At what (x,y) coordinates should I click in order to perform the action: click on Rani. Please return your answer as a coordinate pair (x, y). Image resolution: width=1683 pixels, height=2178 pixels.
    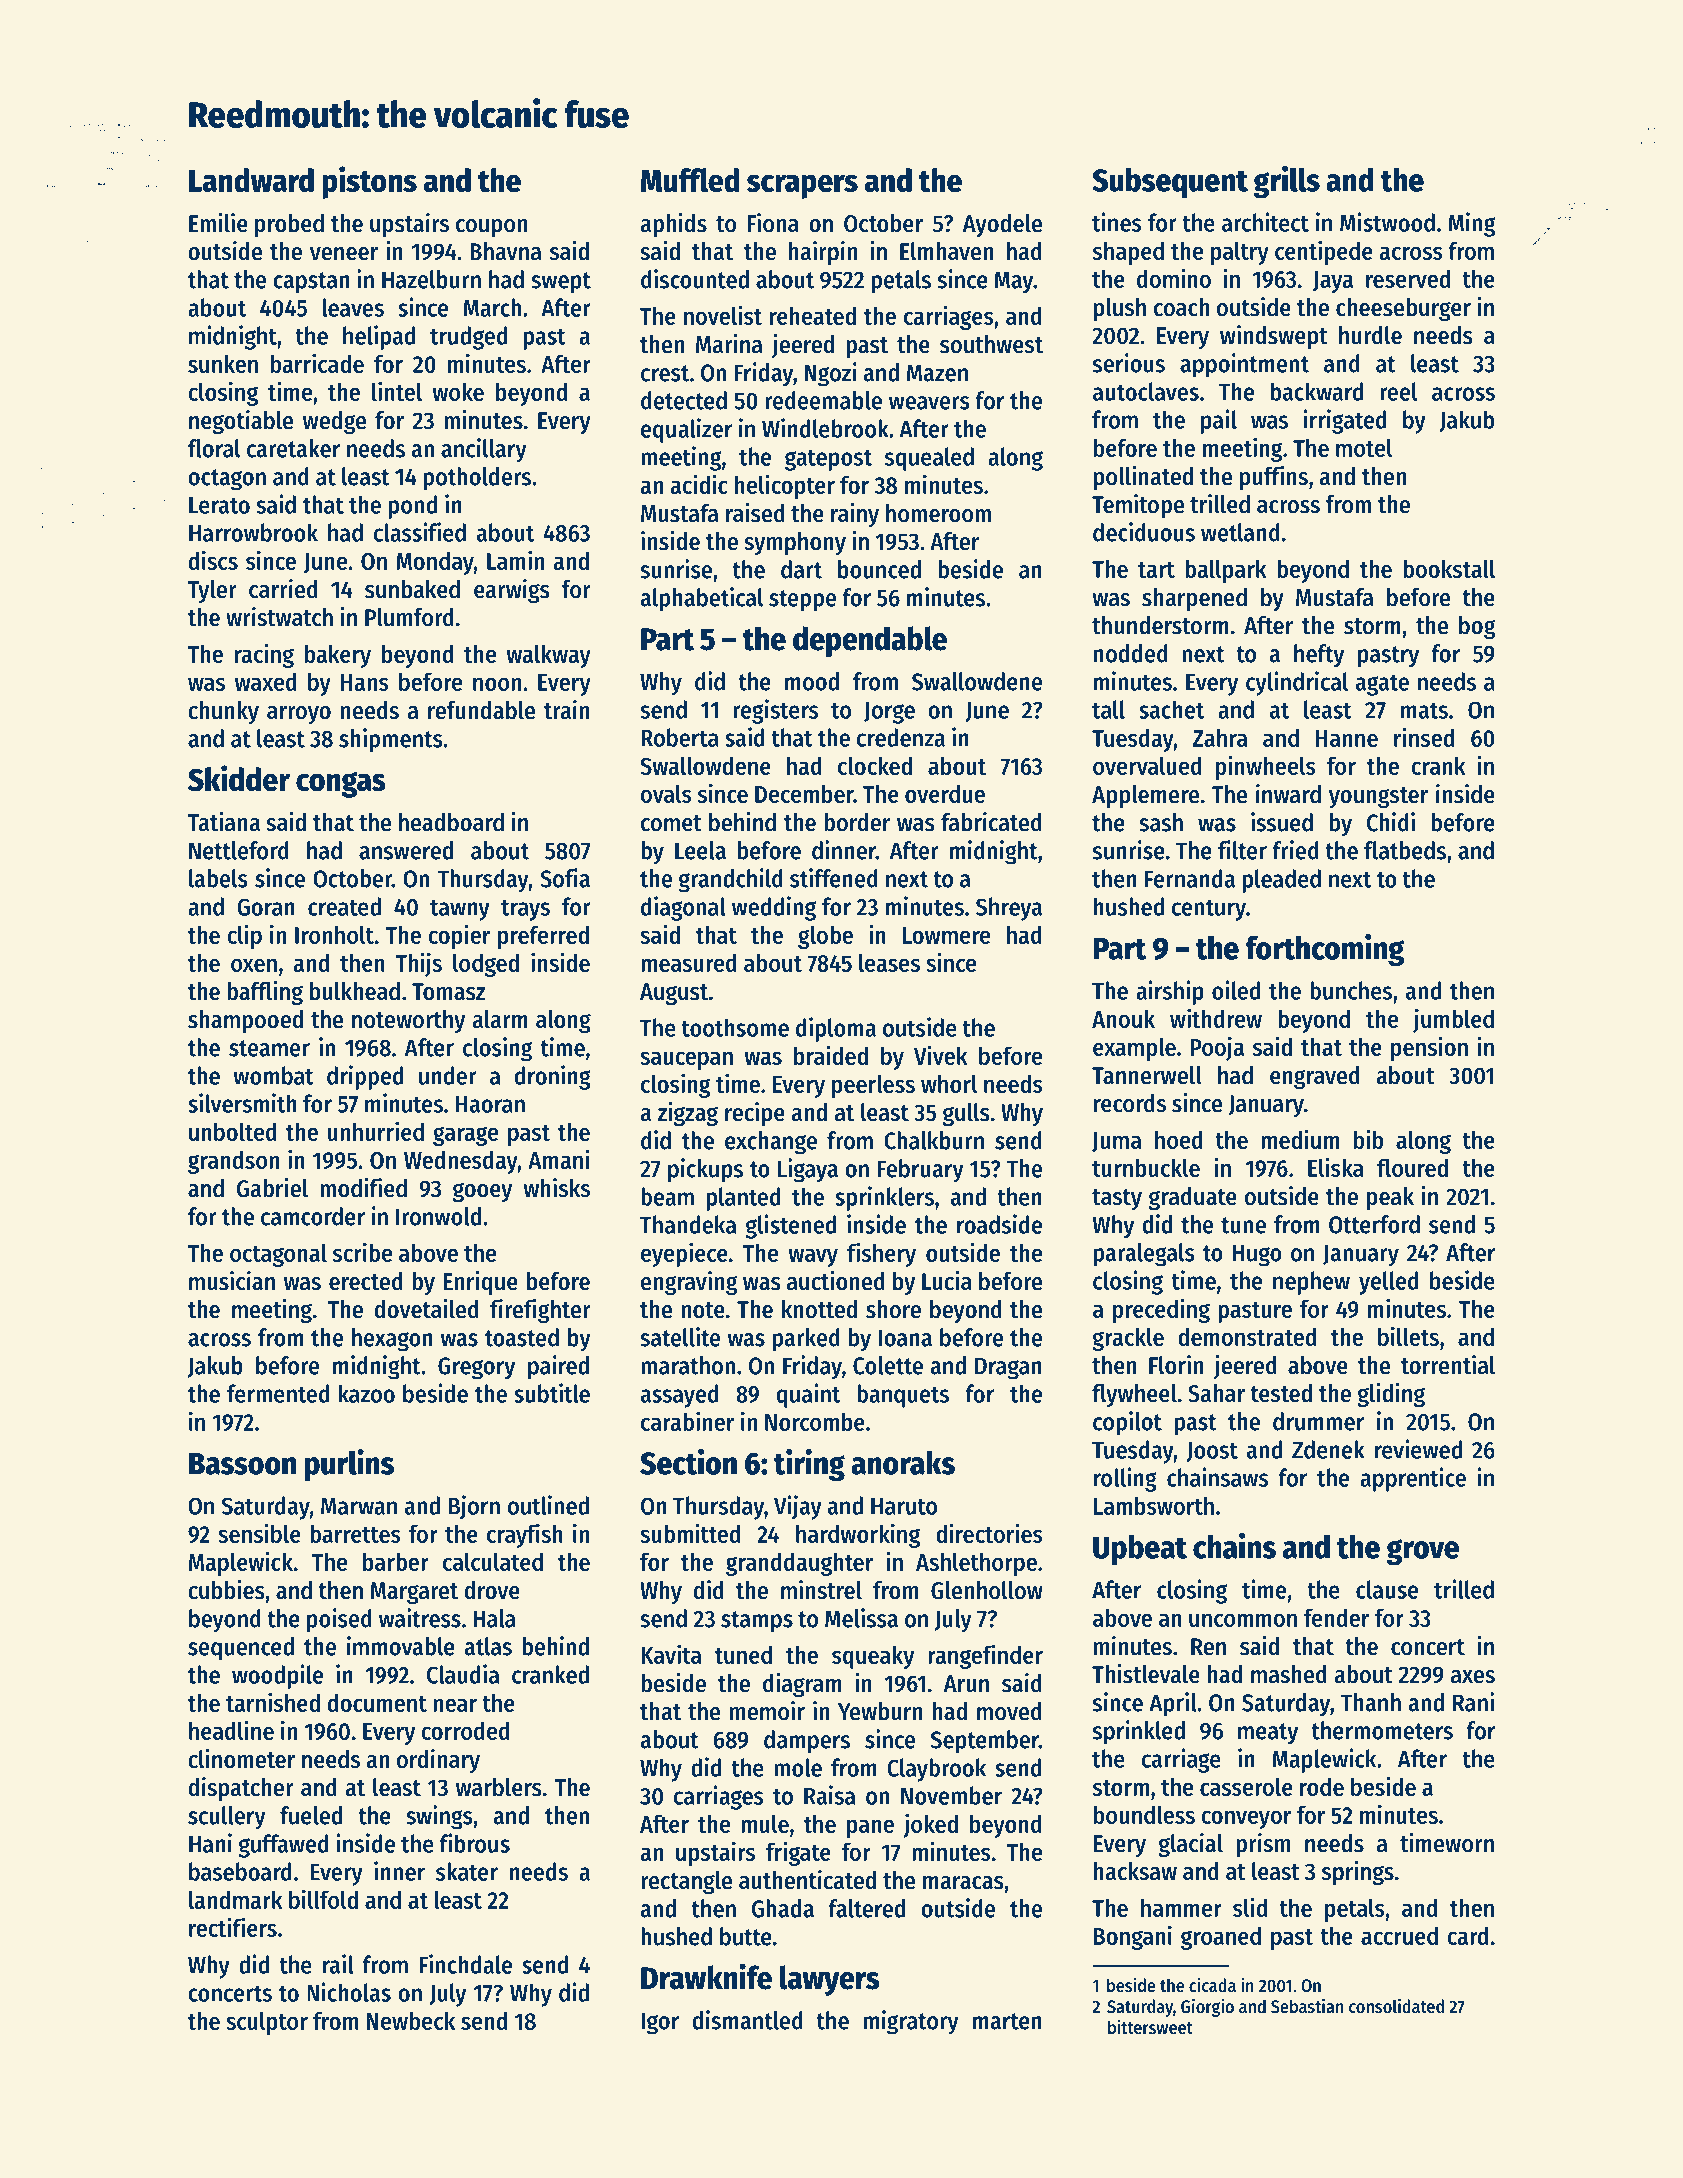
    Looking at the image, I should click on (1473, 1702).
